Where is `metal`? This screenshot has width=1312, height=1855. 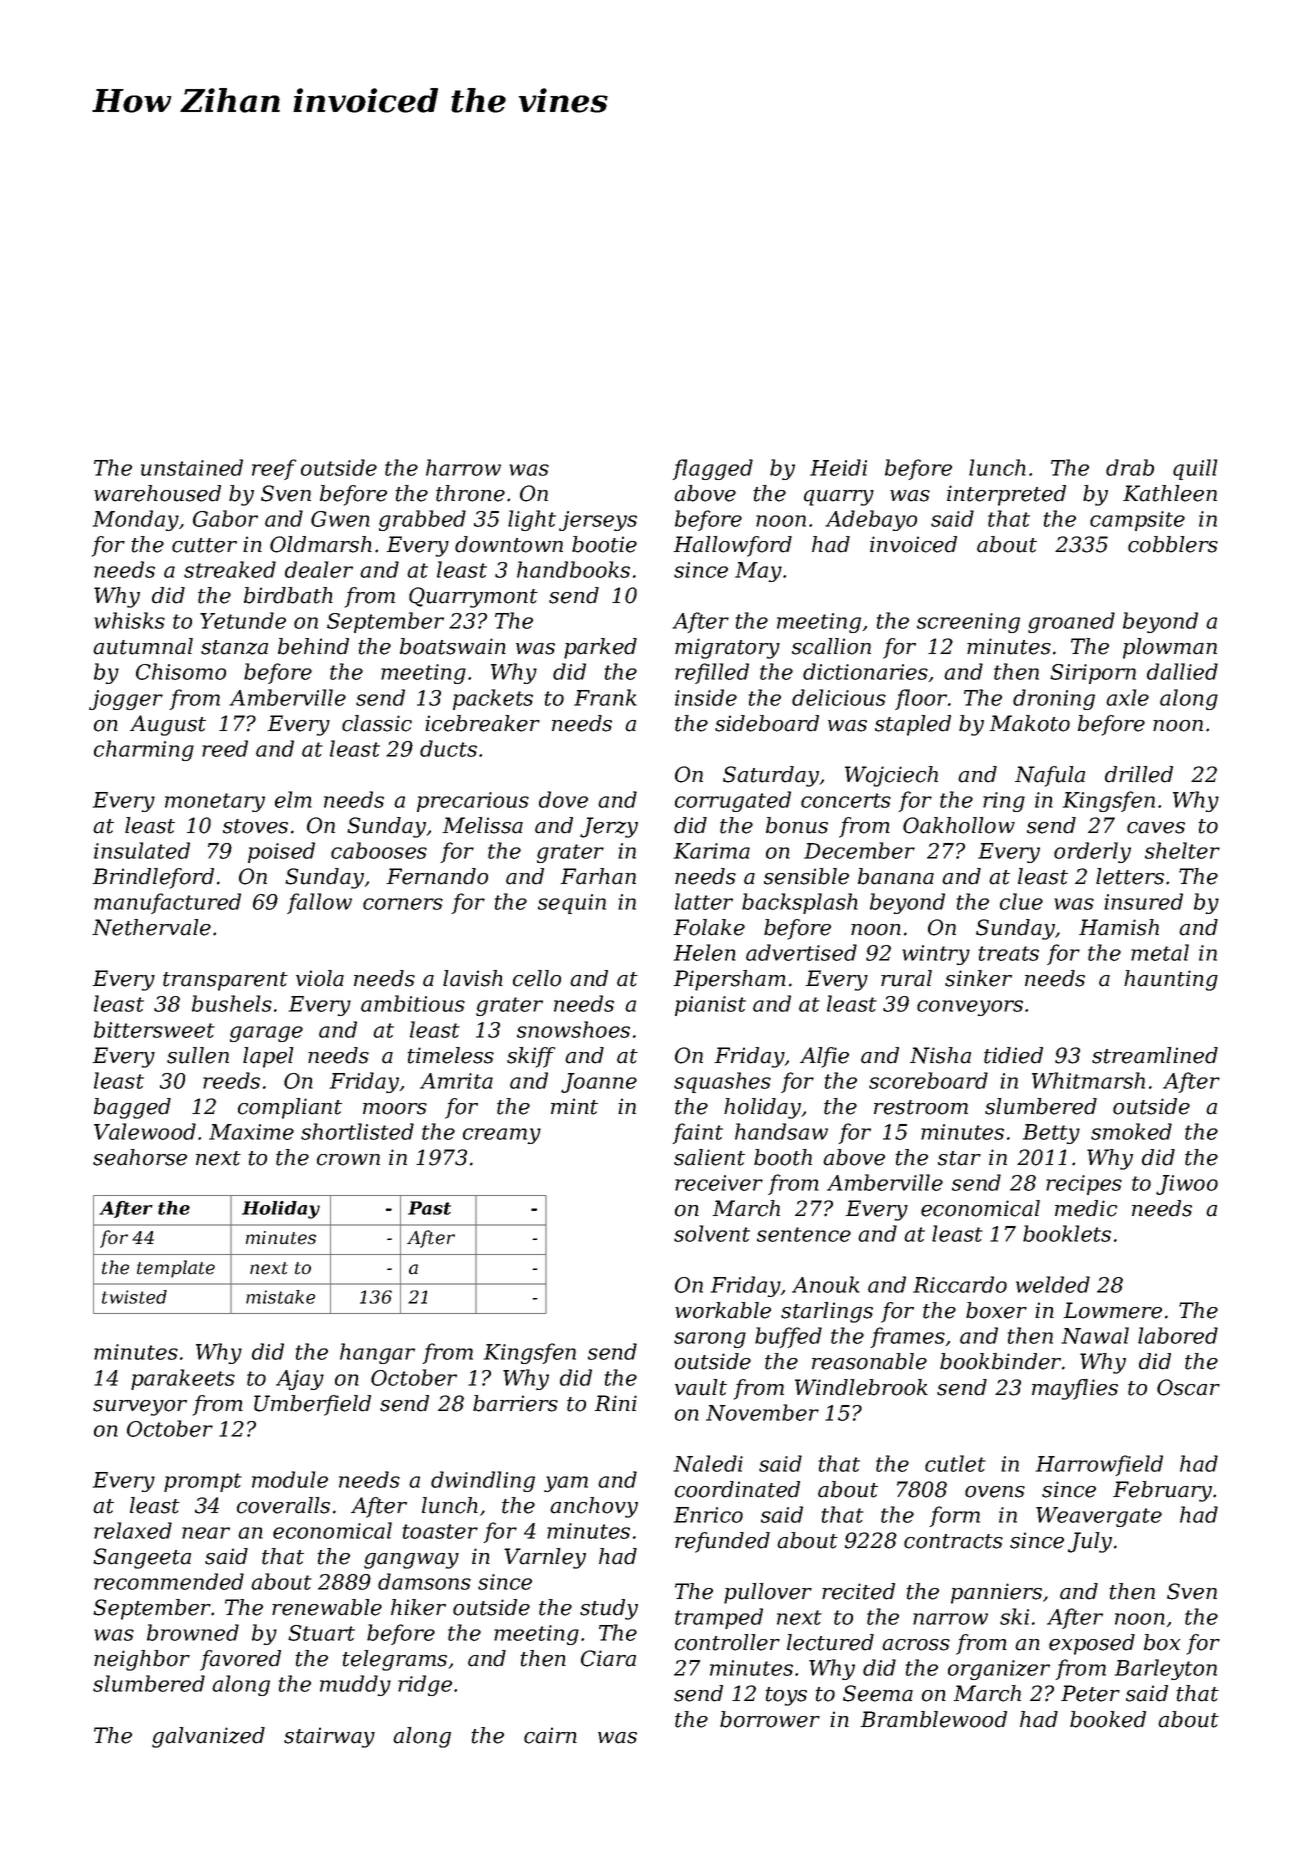 metal is located at coordinates (1160, 952).
